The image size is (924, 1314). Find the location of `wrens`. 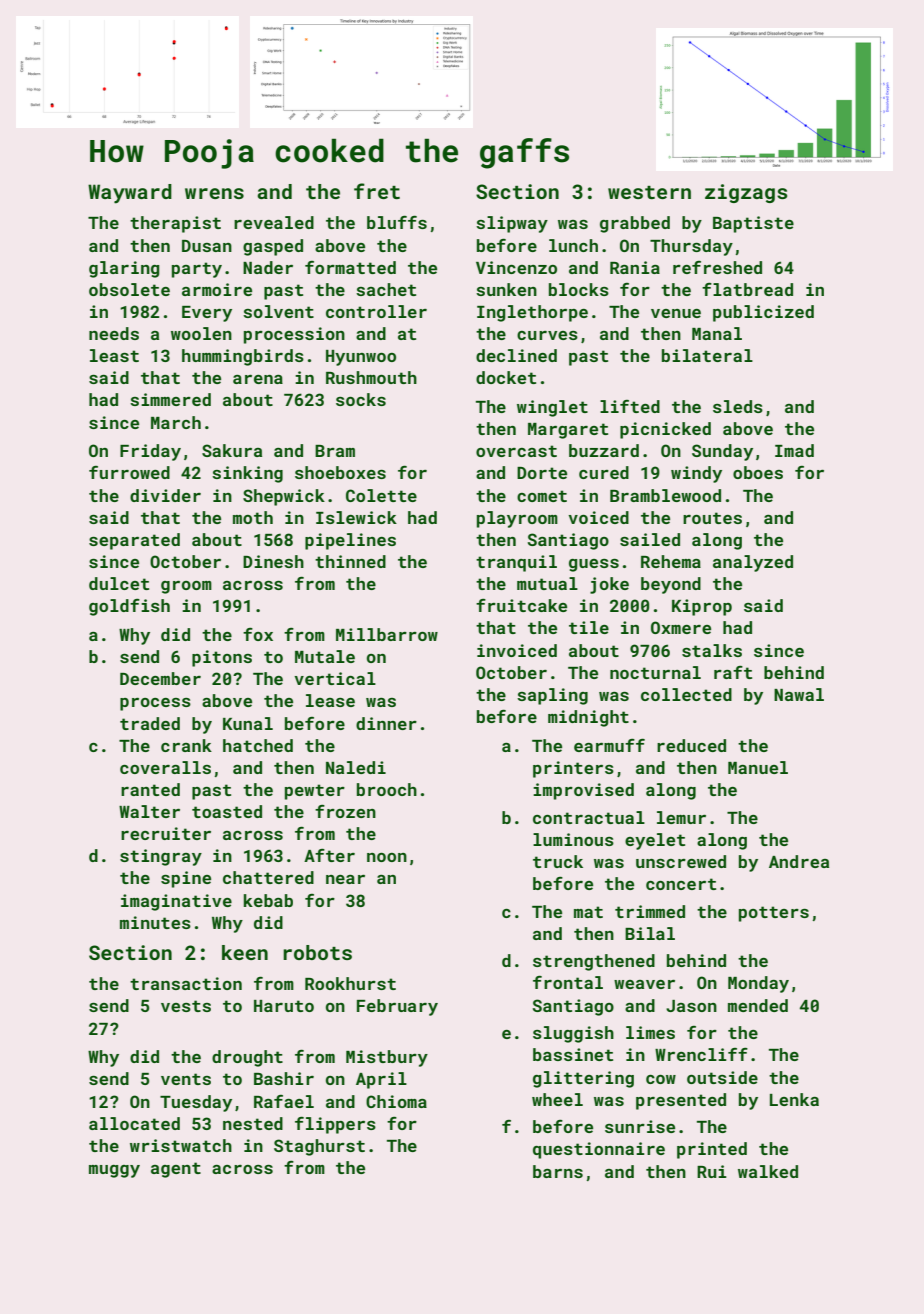

wrens is located at coordinates (214, 193).
